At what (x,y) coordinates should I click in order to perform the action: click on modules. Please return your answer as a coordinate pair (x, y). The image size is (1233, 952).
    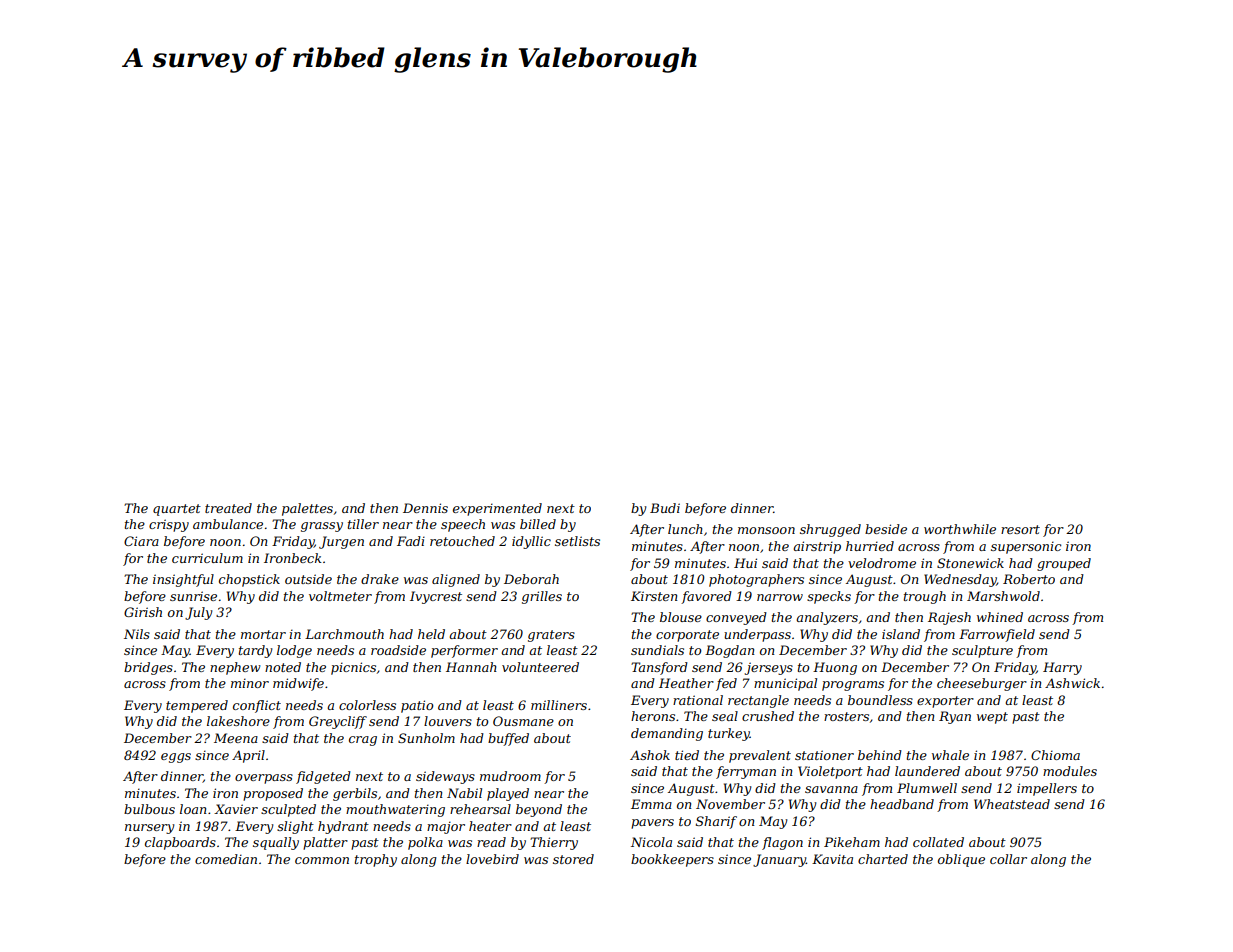
    Looking at the image, I should click on (1070, 771).
